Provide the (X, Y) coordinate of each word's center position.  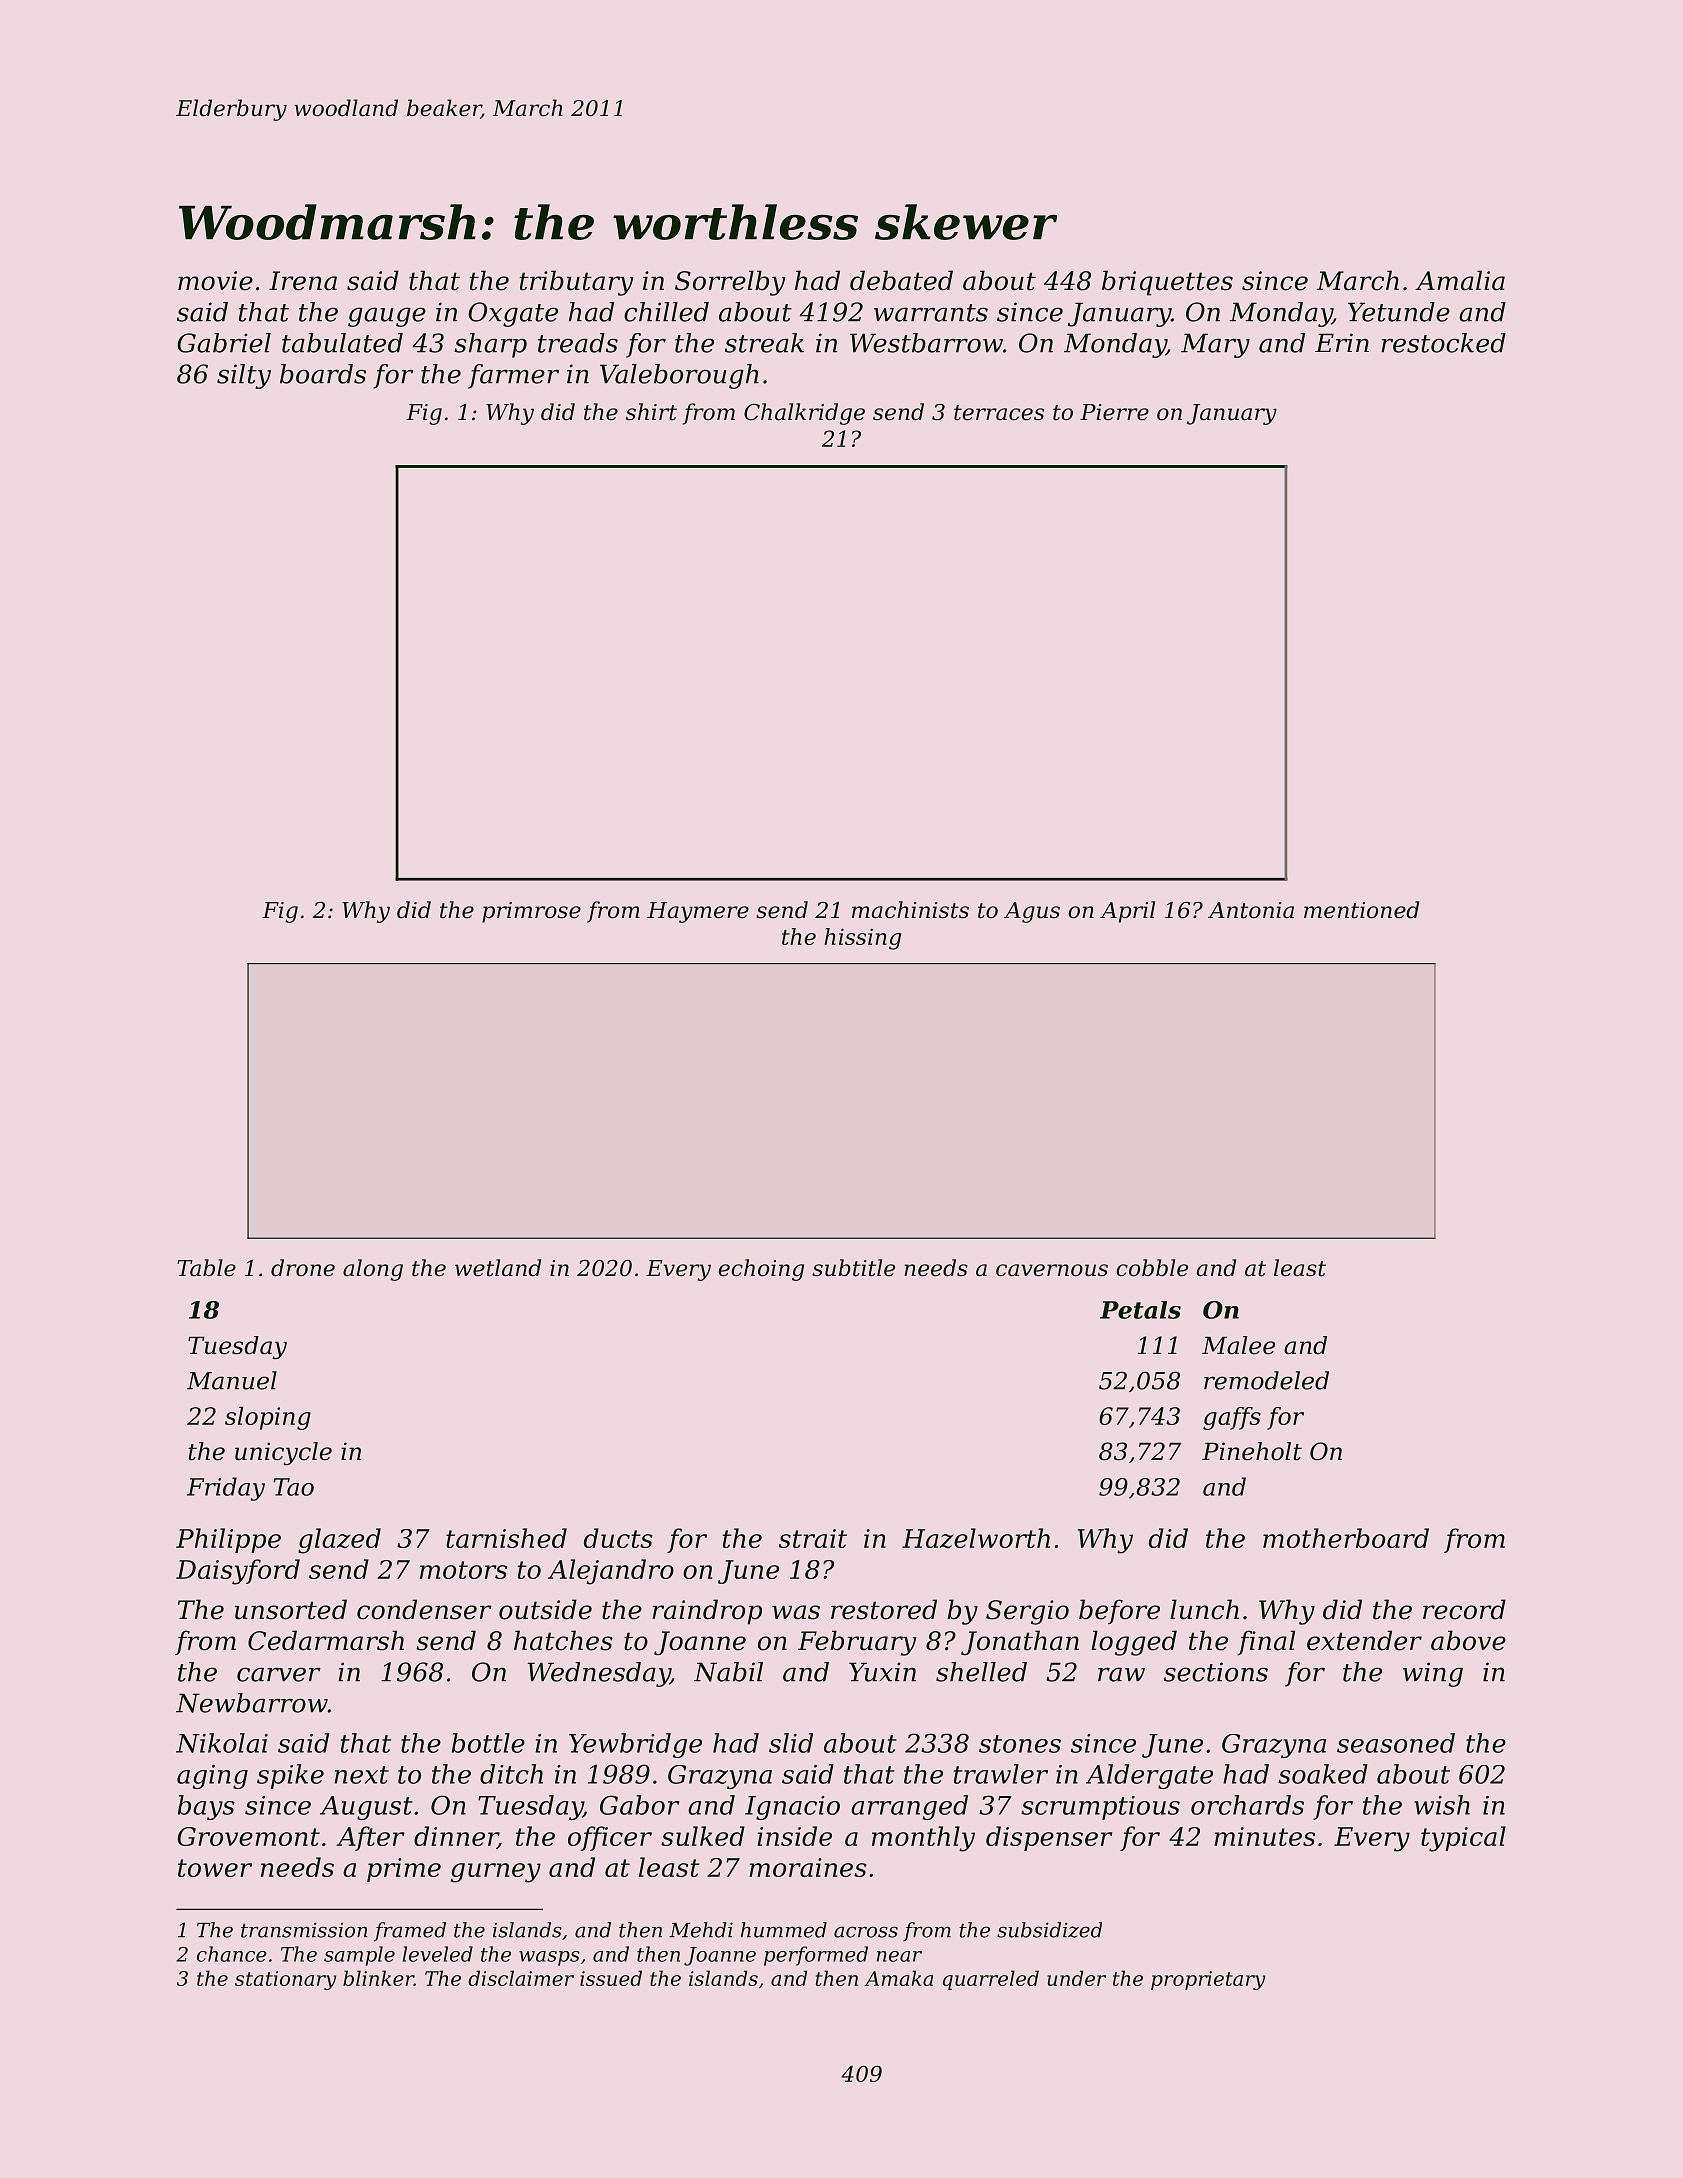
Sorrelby (730, 283)
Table (206, 1268)
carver (279, 1674)
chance (232, 1954)
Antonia (1251, 910)
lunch (1204, 1609)
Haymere (698, 912)
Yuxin (882, 1672)
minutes (1264, 1836)
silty (244, 376)
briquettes (1167, 283)
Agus (1032, 912)
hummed (784, 1930)
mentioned (1361, 910)
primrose (531, 912)
